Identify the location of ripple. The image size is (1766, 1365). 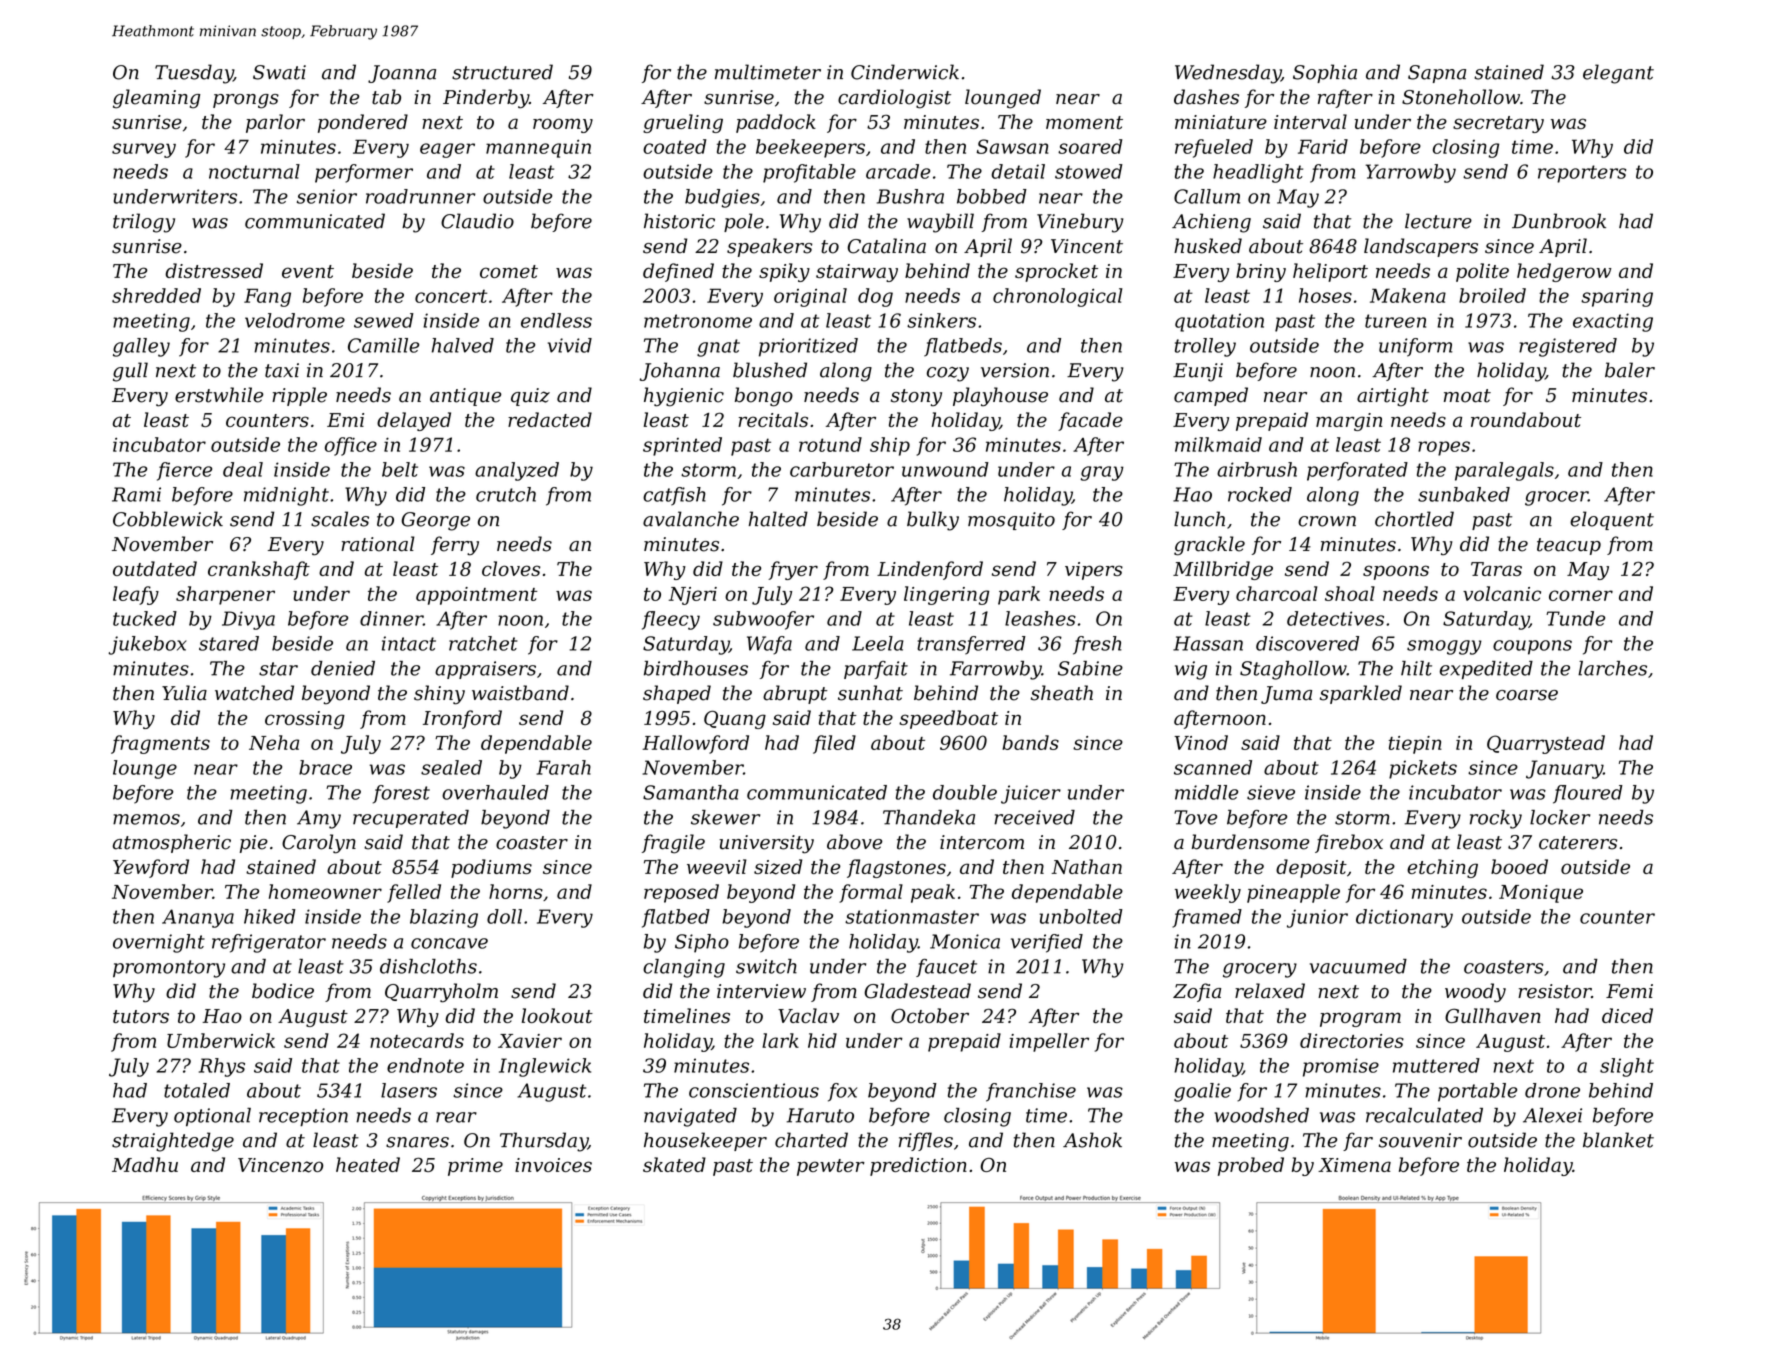
(299, 396).
